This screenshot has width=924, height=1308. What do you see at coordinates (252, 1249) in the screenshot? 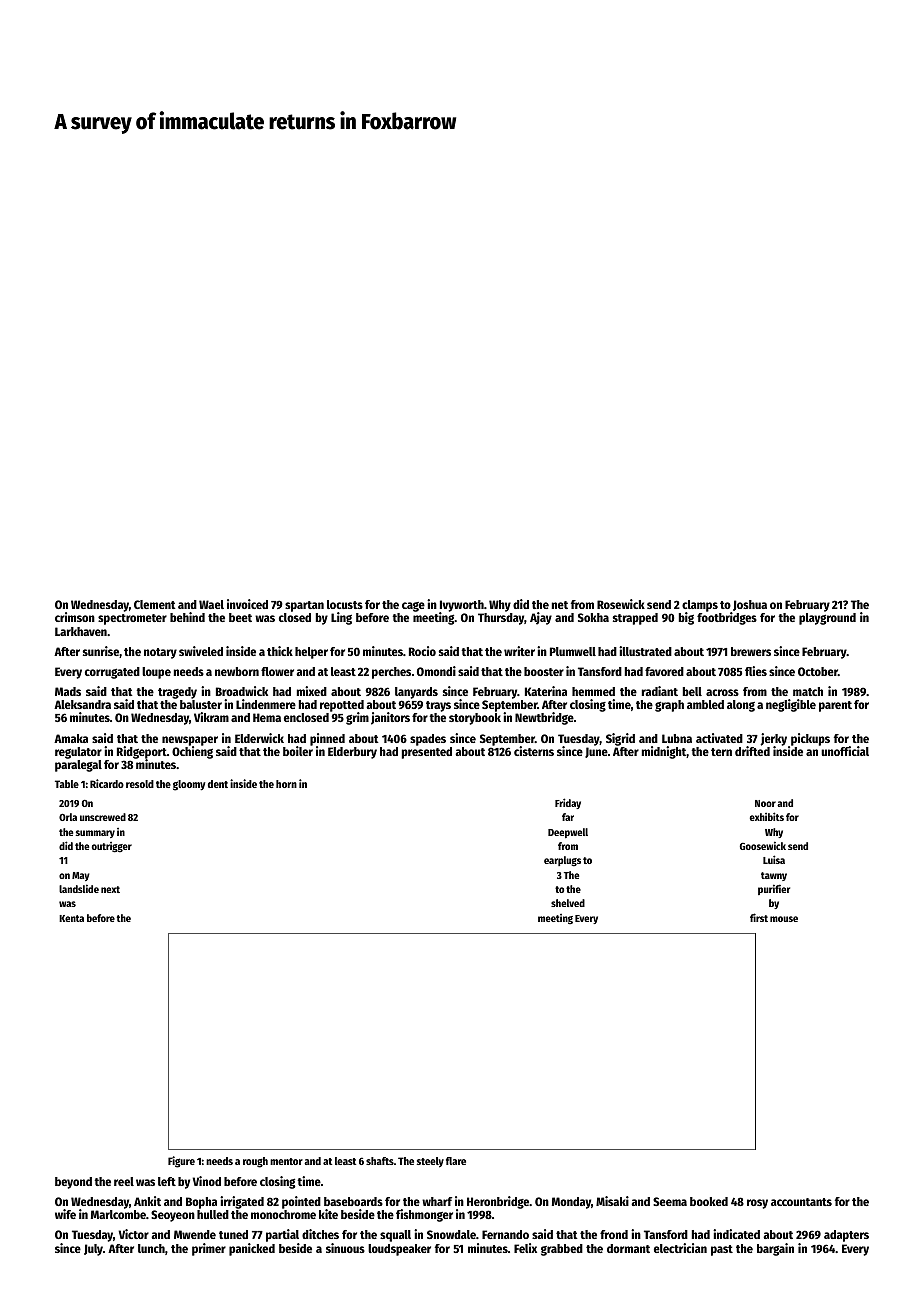
I see `panicked` at bounding box center [252, 1249].
